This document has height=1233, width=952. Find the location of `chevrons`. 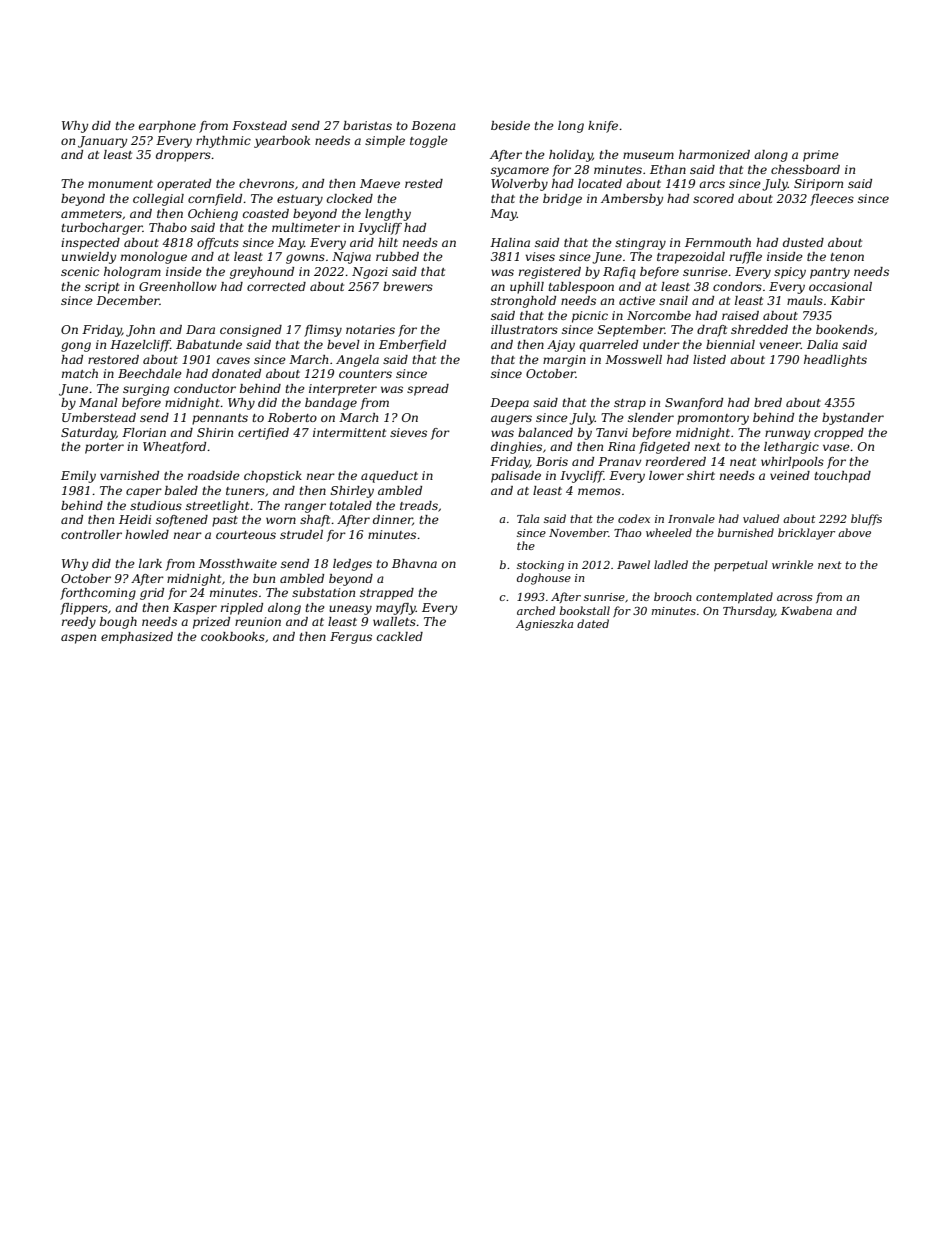

chevrons is located at coordinates (266, 183).
